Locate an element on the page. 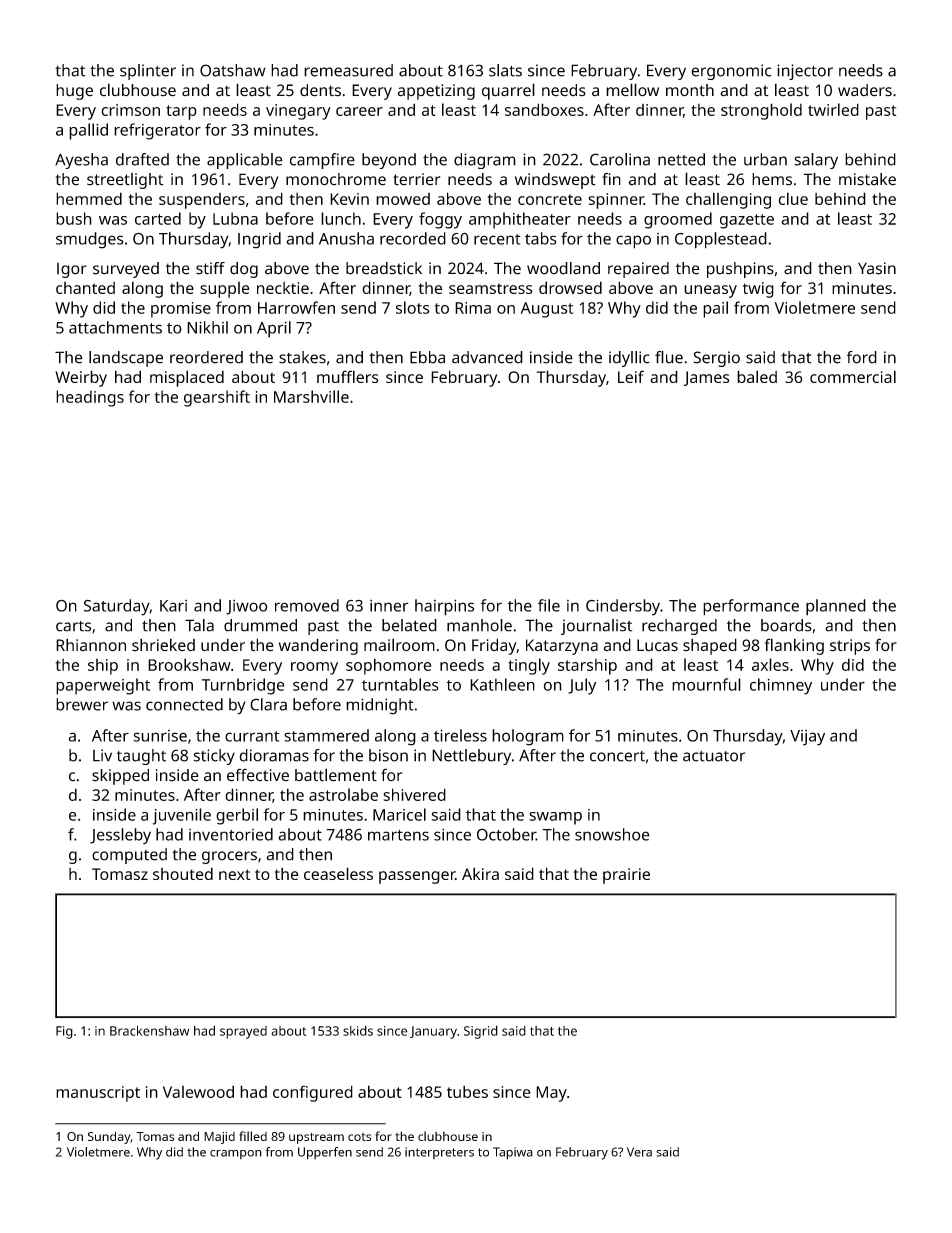 This document has width=952, height=1233. planned is located at coordinates (836, 607).
